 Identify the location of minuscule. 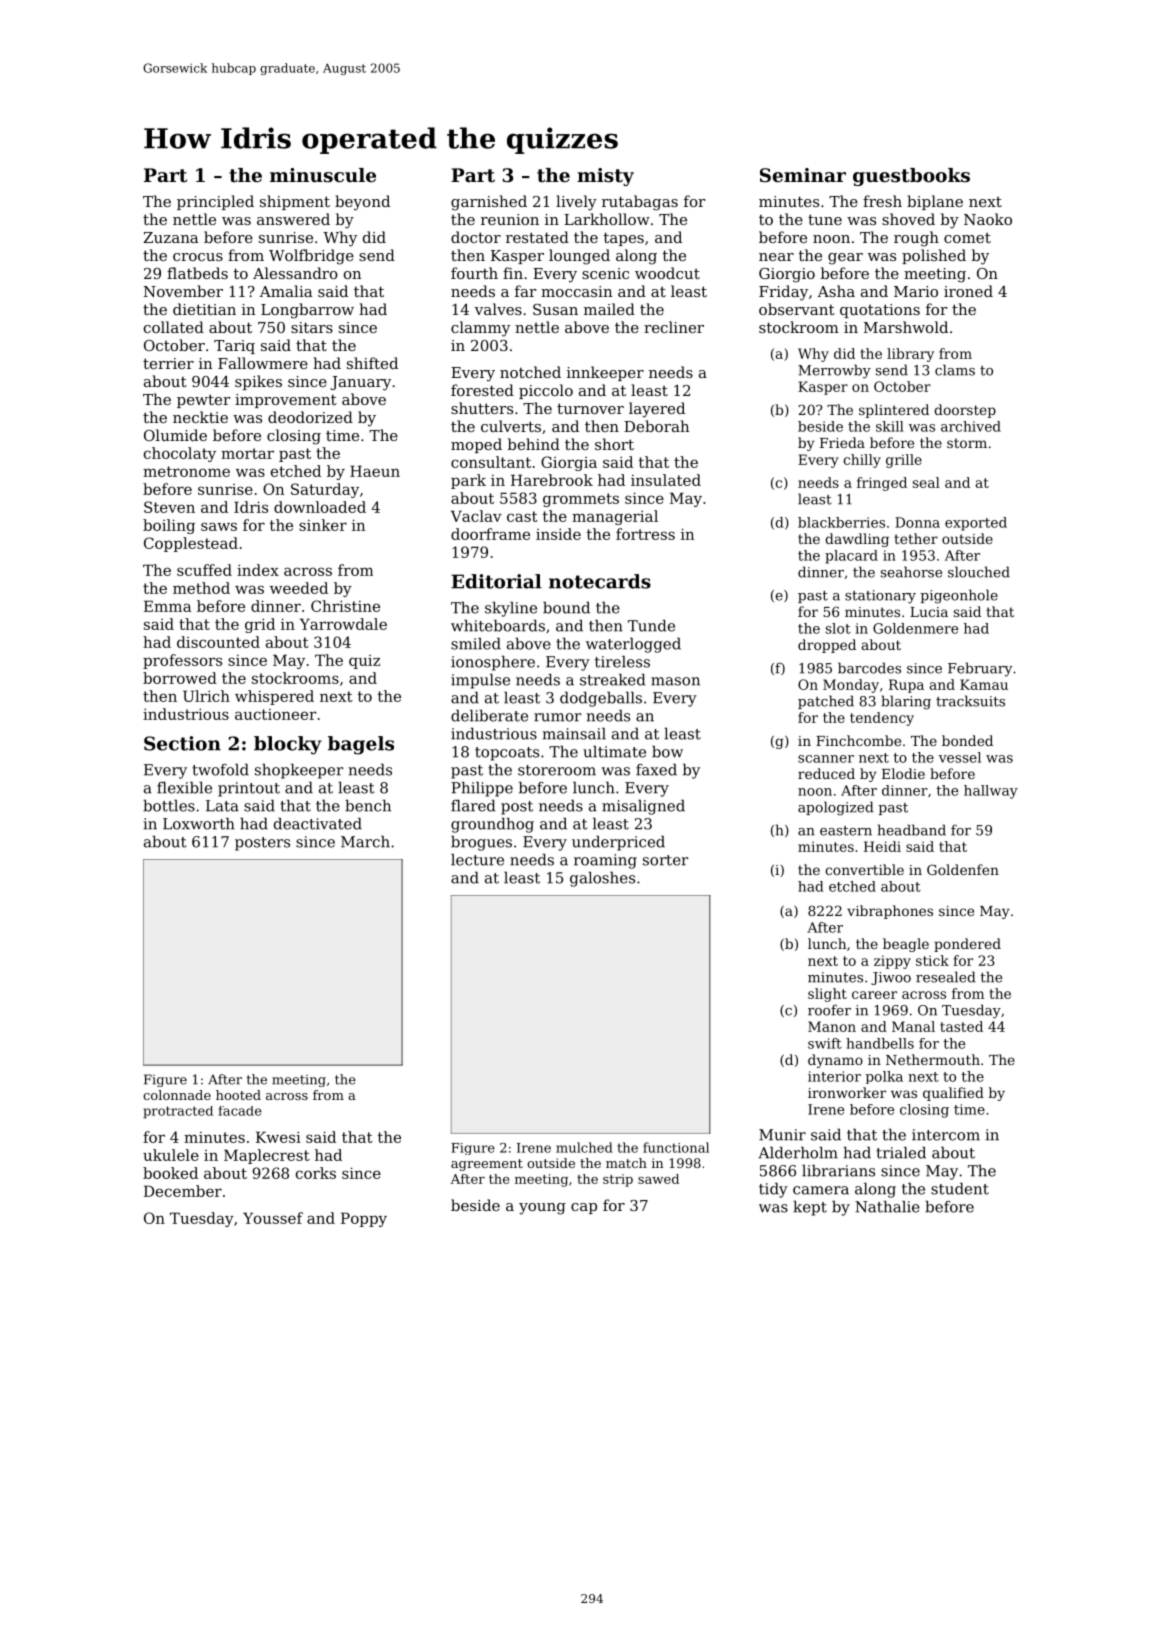
(323, 175).
